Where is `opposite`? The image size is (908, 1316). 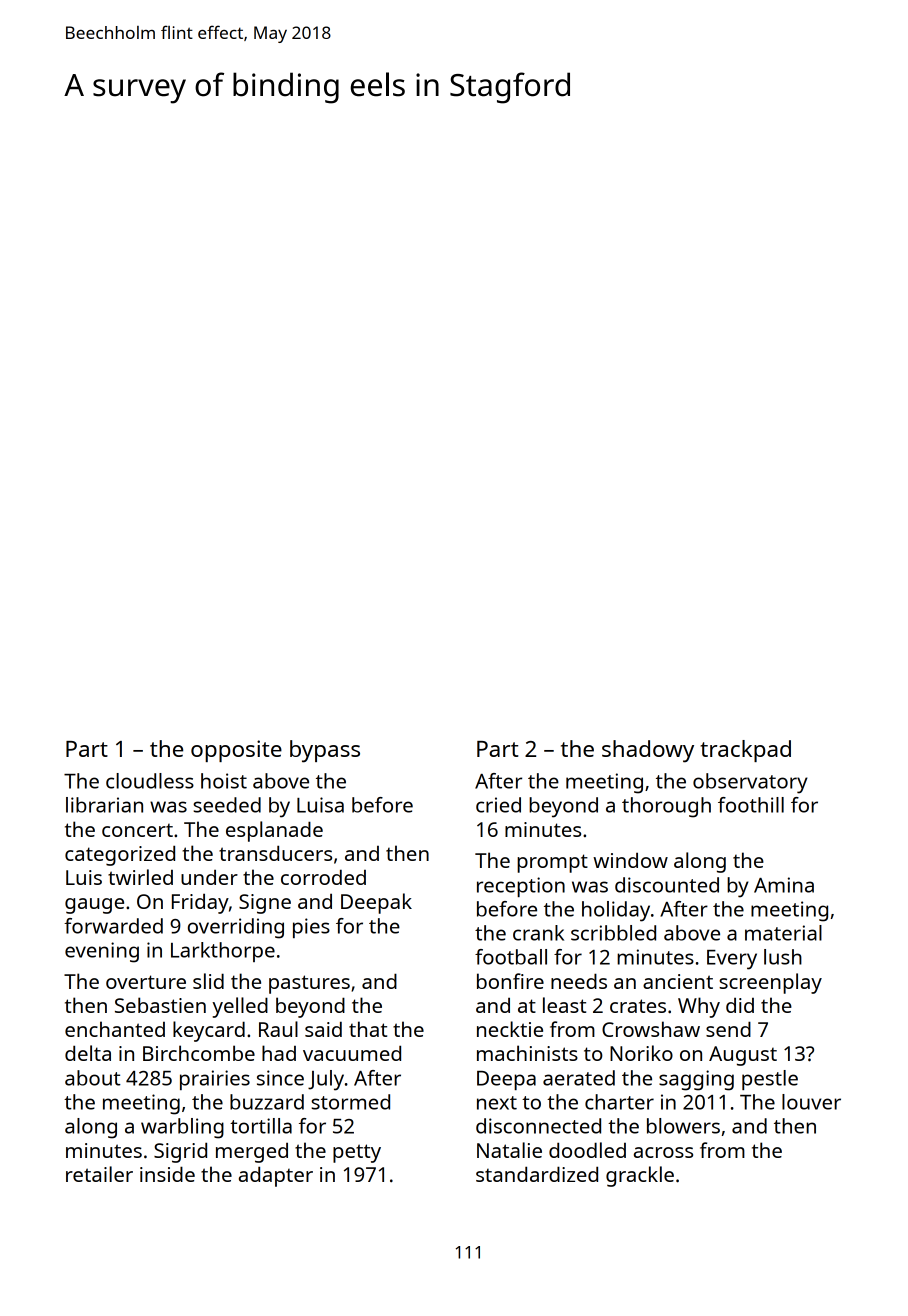
opposite is located at coordinates (236, 751).
